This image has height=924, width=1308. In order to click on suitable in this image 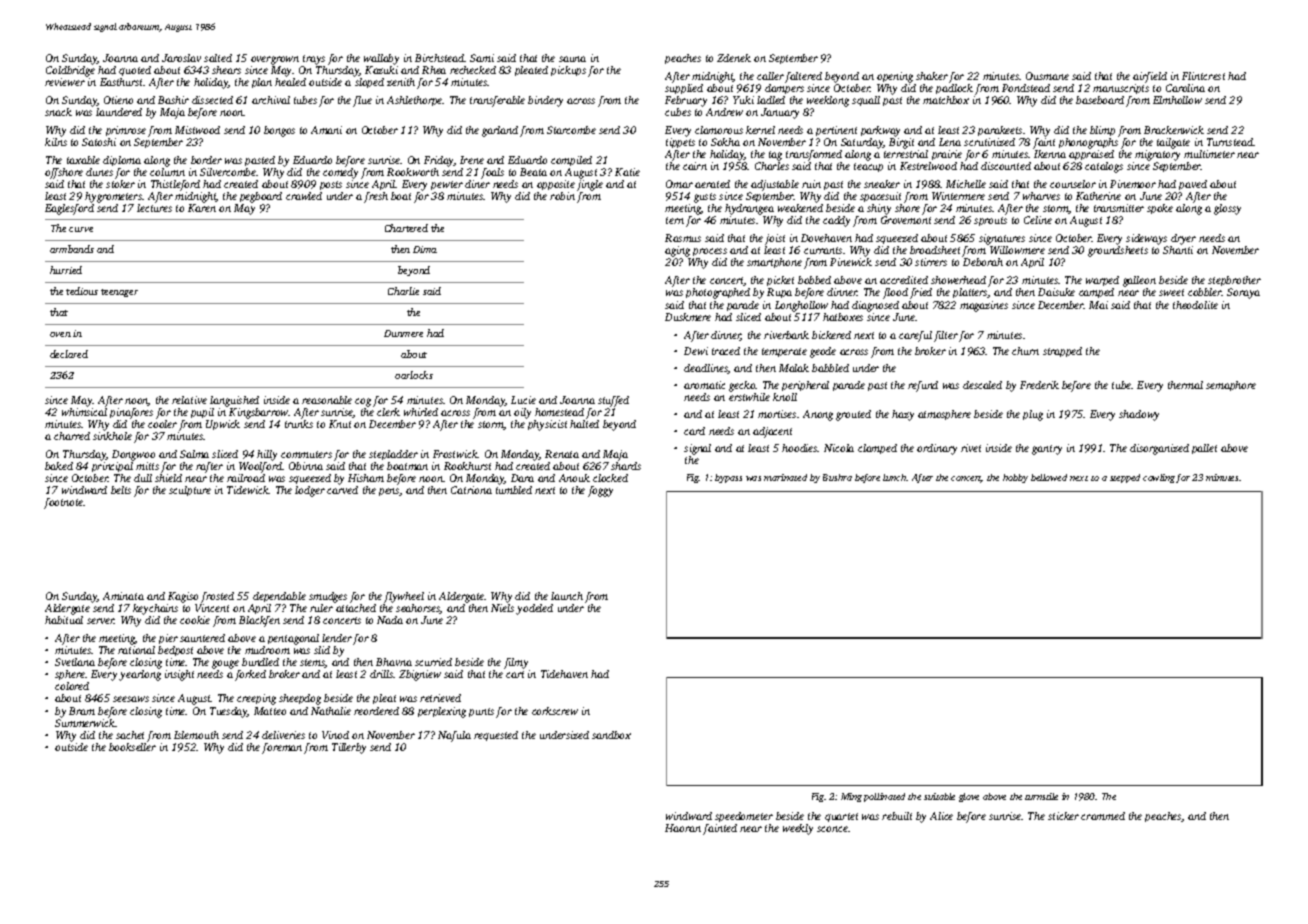, I will do `click(939, 796)`.
